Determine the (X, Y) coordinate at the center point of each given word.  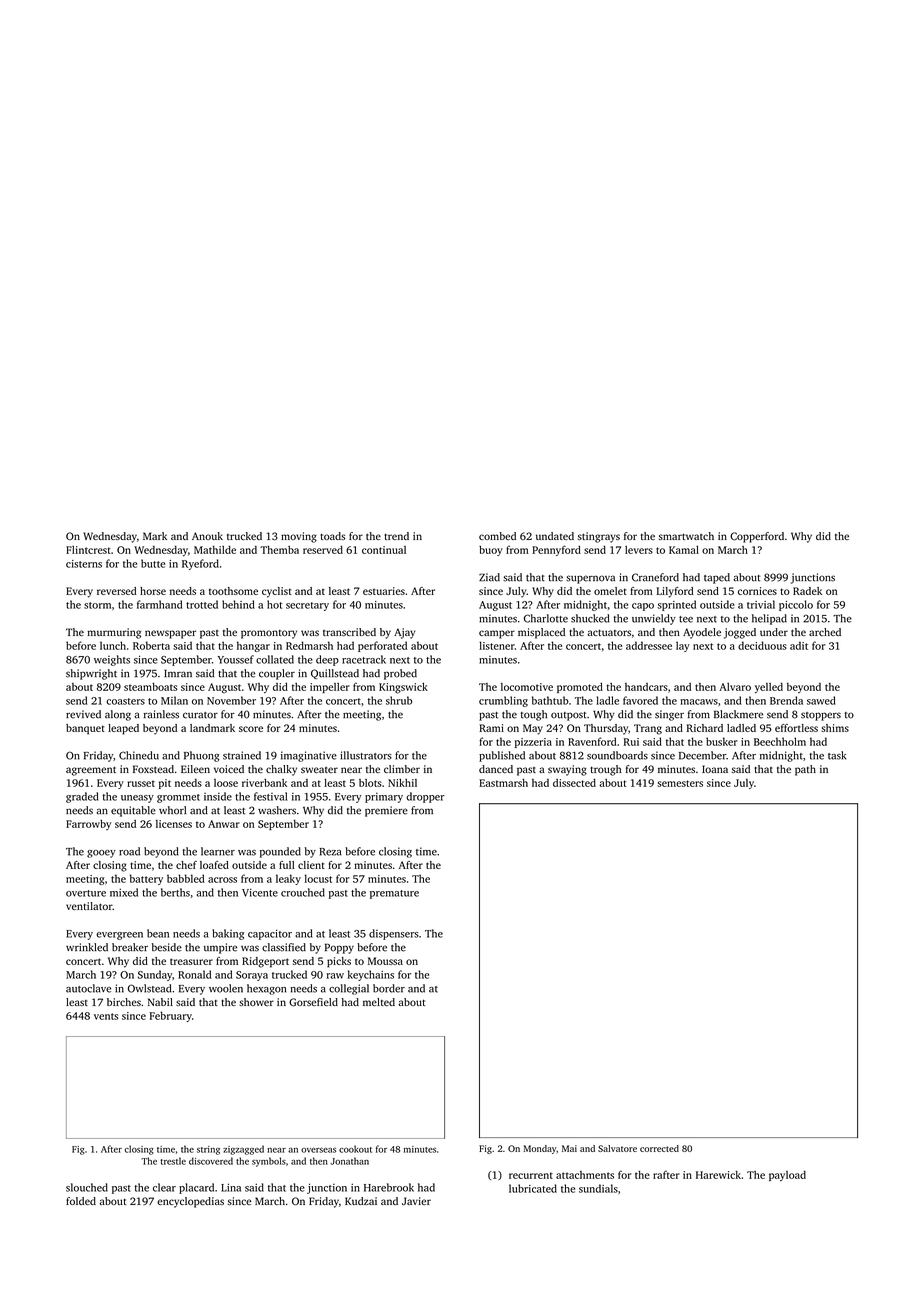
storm (97, 605)
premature (394, 894)
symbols (269, 1162)
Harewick (718, 1175)
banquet (85, 729)
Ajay (404, 633)
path (805, 770)
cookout (355, 1149)
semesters (680, 783)
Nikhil (402, 783)
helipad (769, 619)
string (208, 1150)
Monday (539, 1149)
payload (787, 1176)
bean (158, 933)
